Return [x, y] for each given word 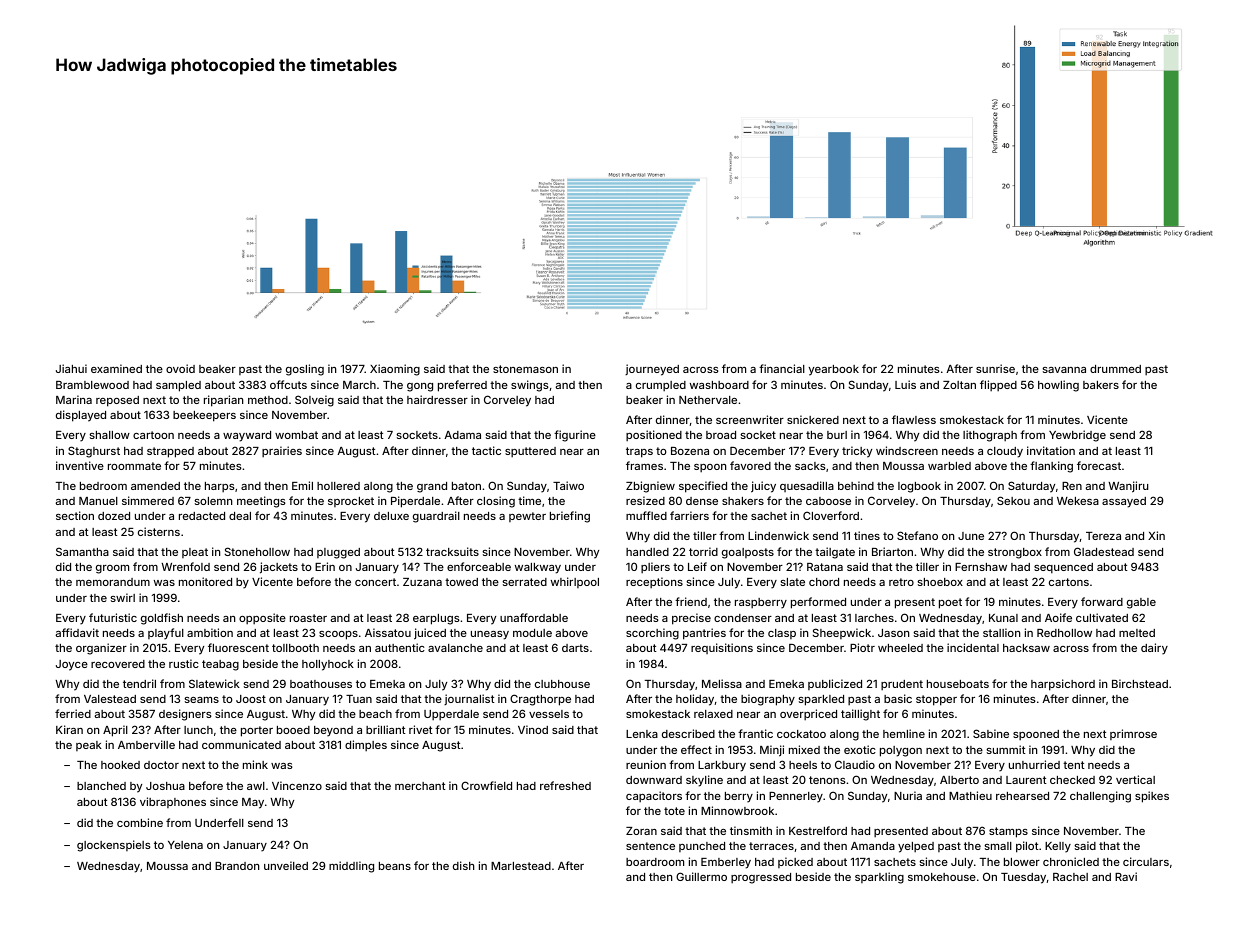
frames [644, 465]
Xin [1156, 535]
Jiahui [71, 368]
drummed [1115, 369]
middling [351, 867]
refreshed [565, 785]
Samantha [82, 551]
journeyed [652, 370]
